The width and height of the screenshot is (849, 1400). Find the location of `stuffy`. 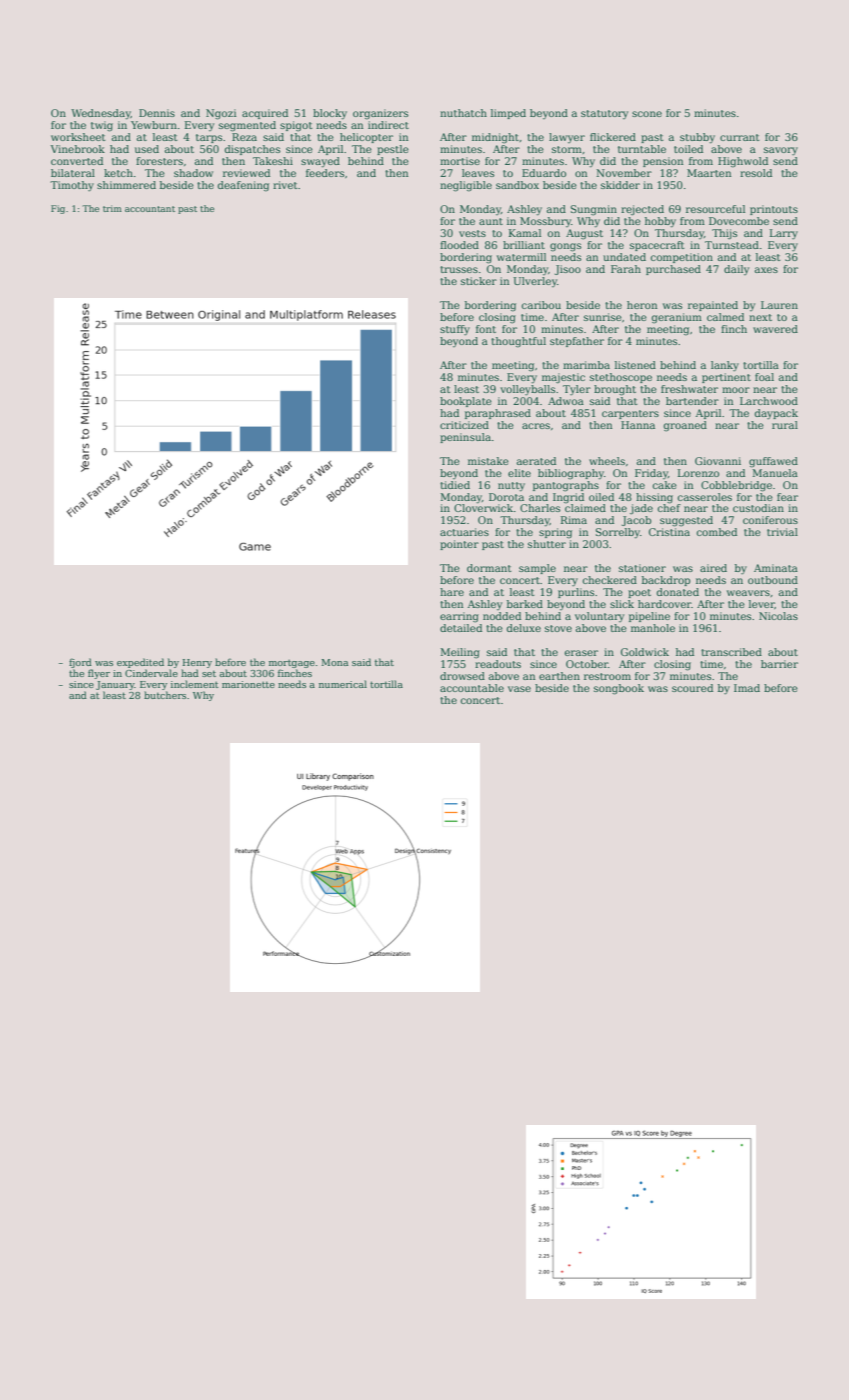

stuffy is located at coordinates (455, 330).
